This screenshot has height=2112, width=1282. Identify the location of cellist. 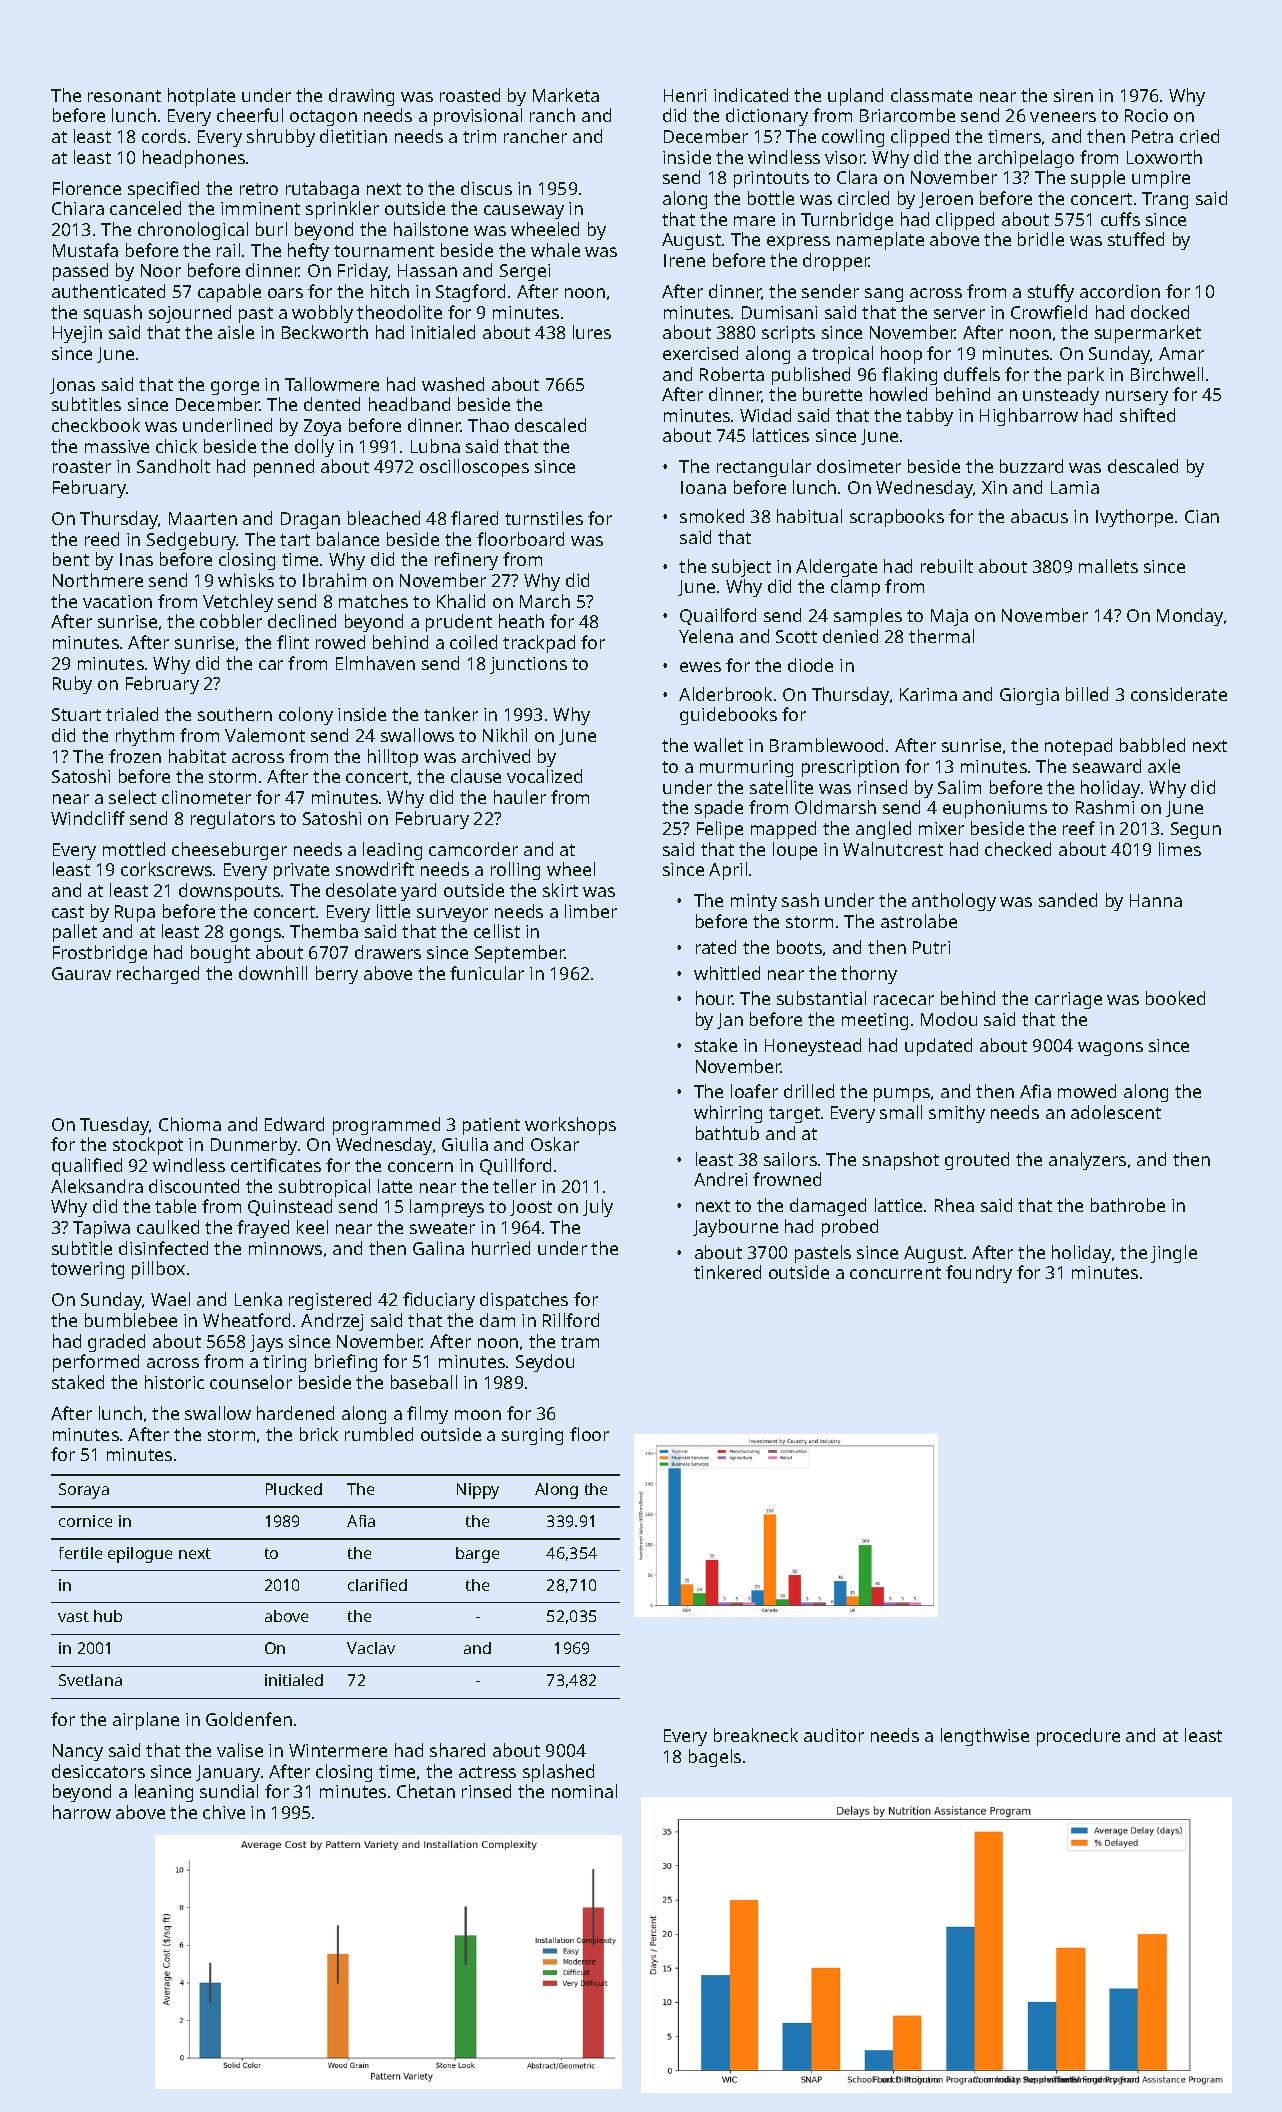
(497, 931).
